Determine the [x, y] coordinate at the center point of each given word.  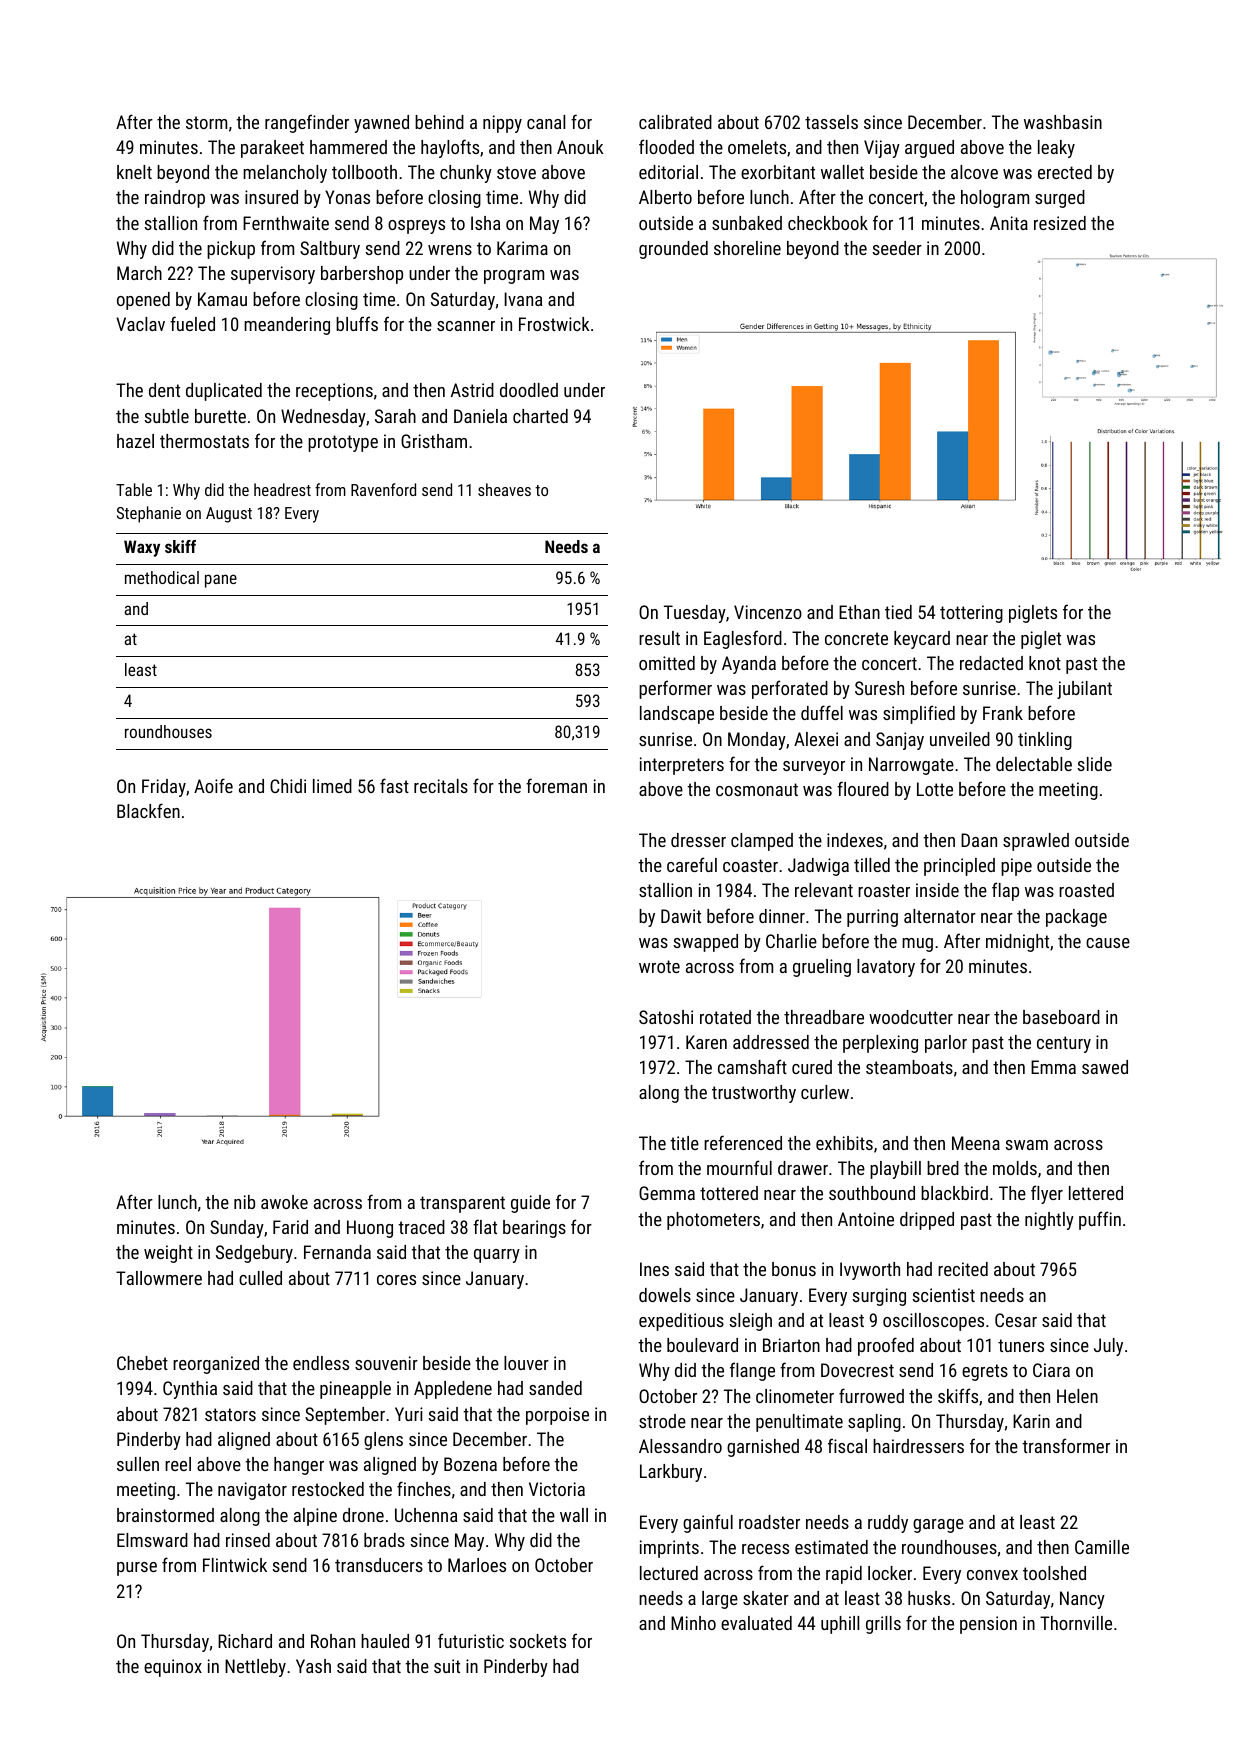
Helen [1077, 1396]
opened [143, 301]
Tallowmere [159, 1278]
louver [526, 1363]
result [659, 638]
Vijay [882, 149]
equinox [173, 1668]
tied [898, 612]
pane [221, 581]
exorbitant [778, 172]
